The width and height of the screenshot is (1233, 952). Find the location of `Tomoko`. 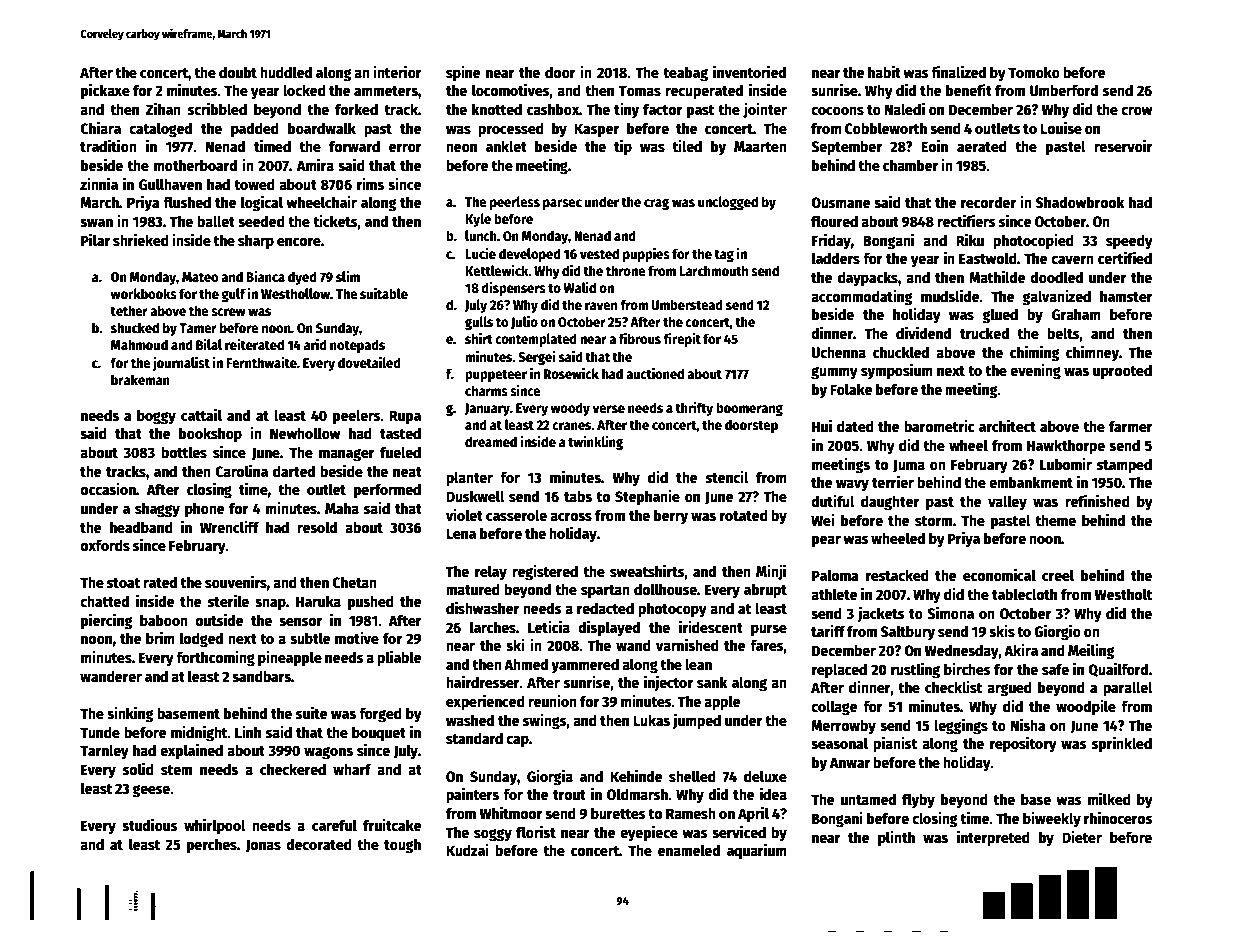

Tomoko is located at coordinates (1034, 72).
